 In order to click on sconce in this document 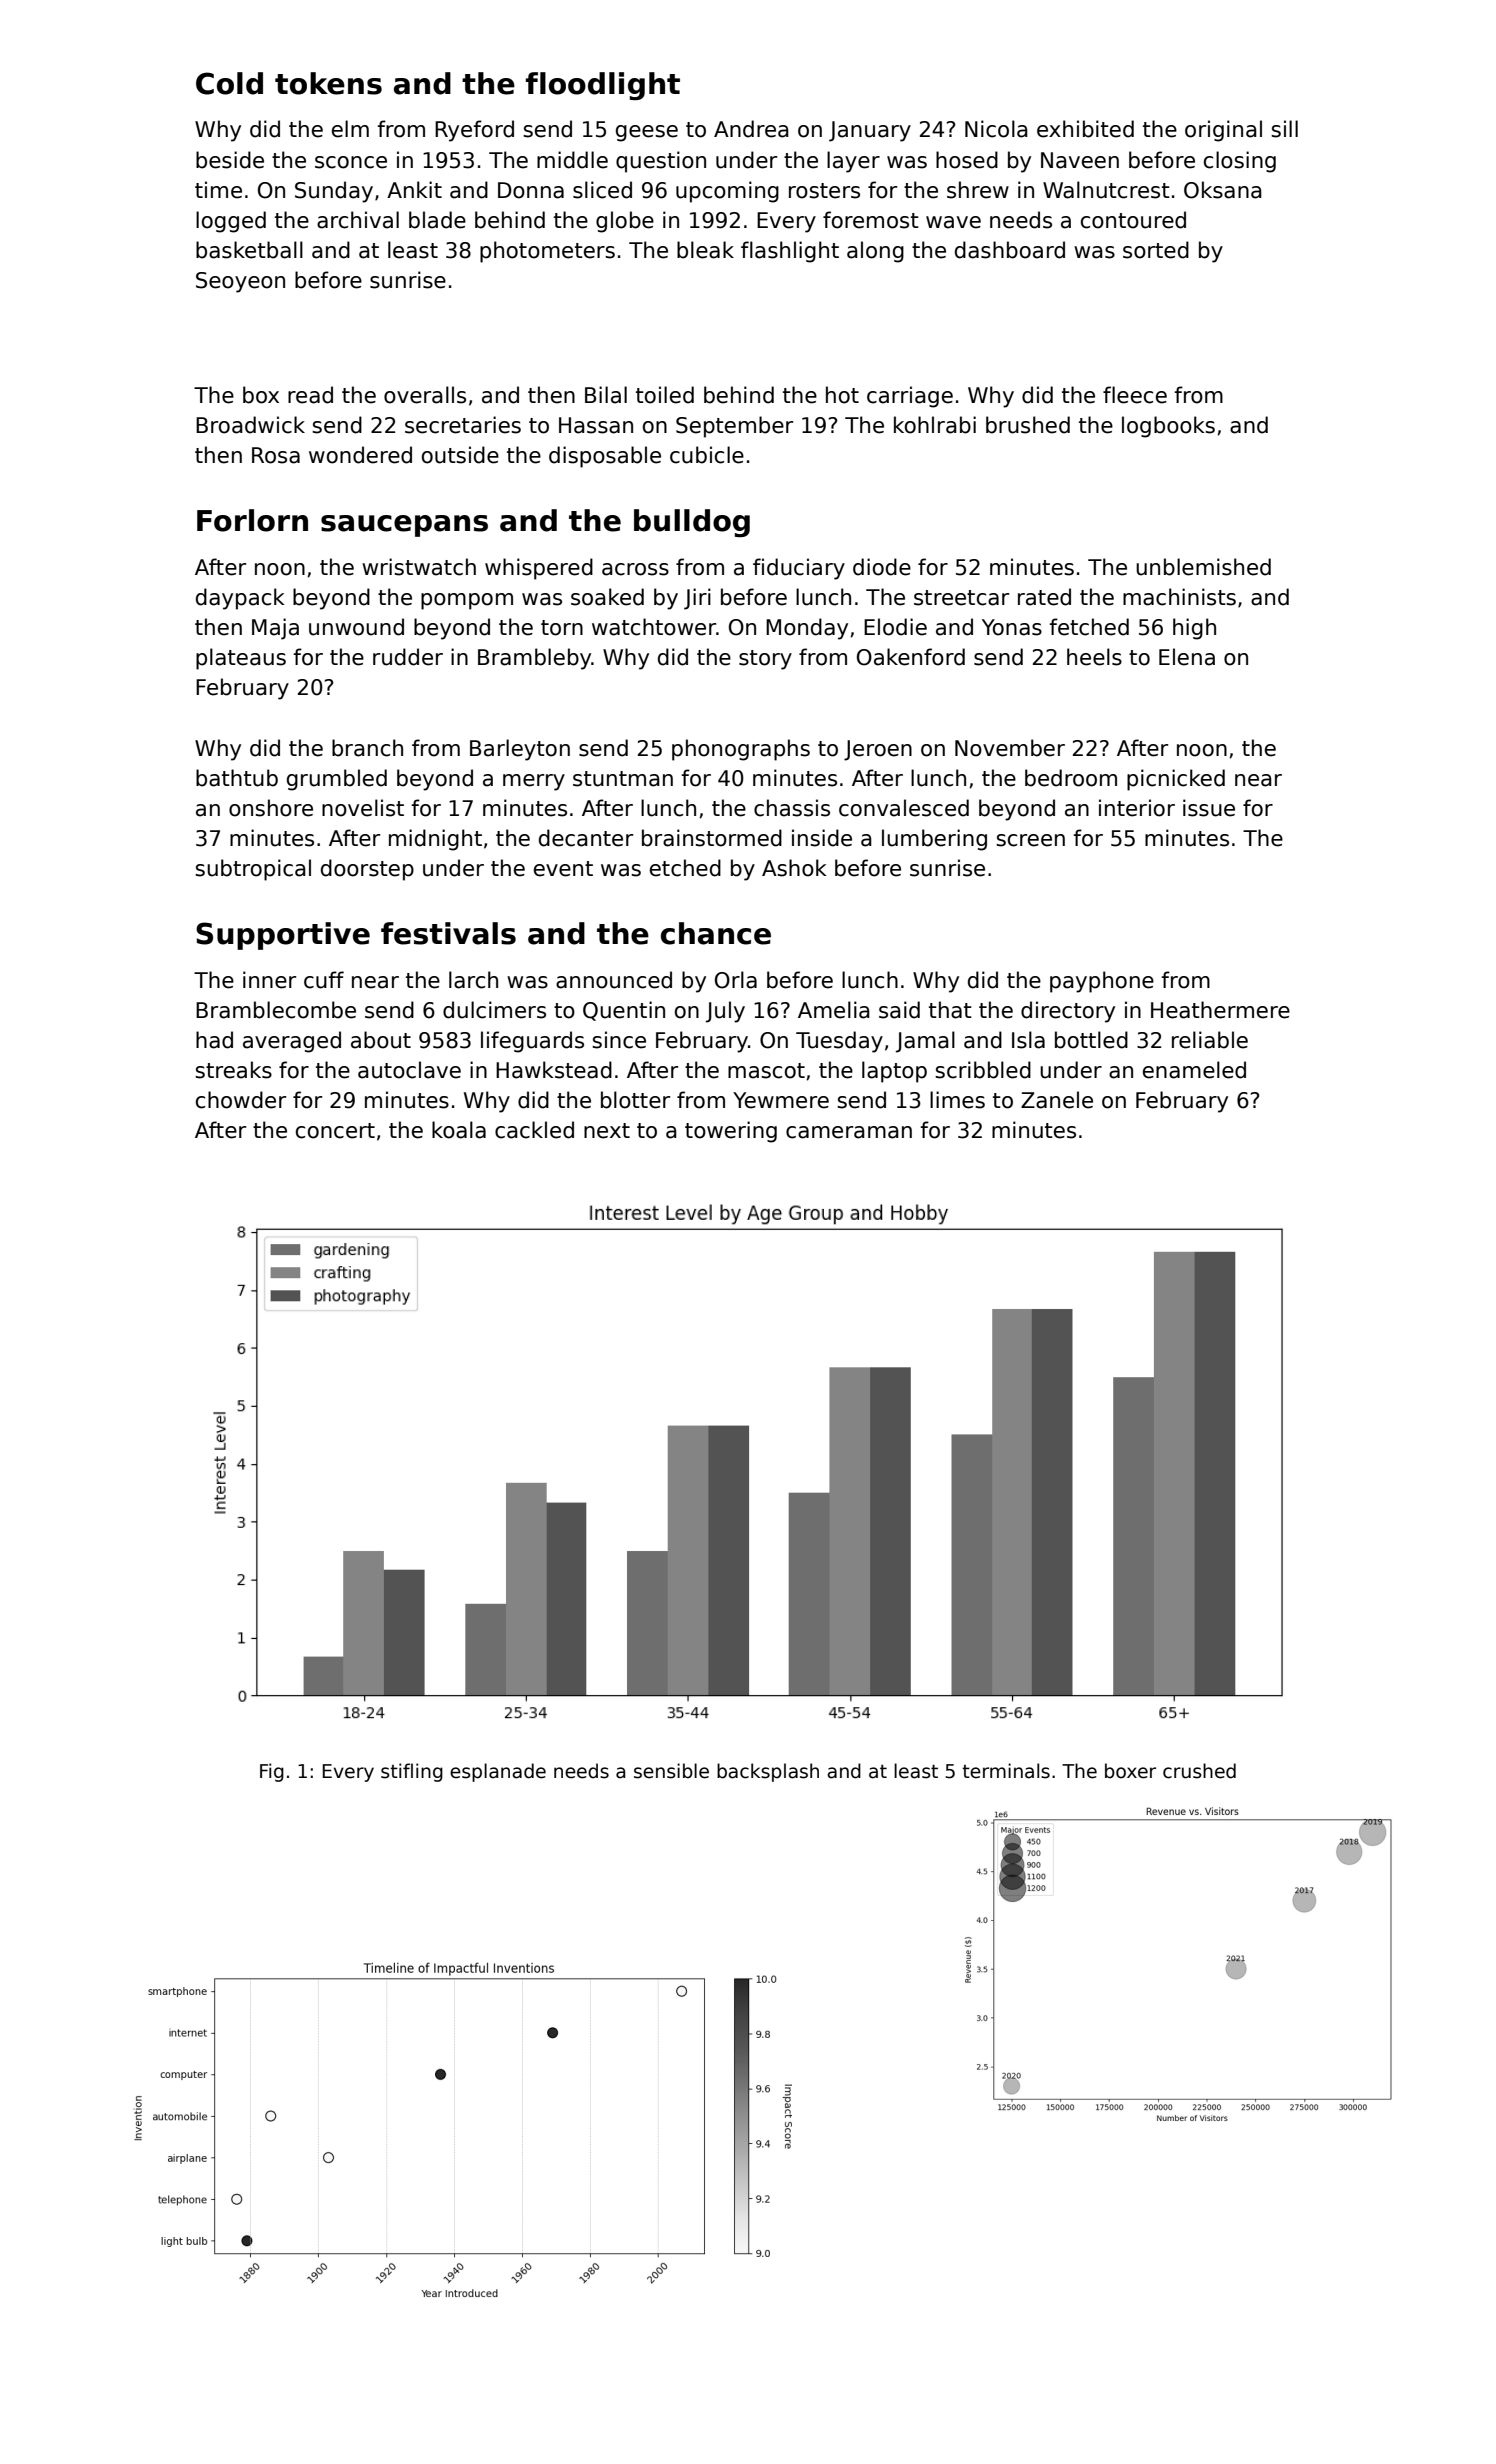, I will do `click(351, 162)`.
